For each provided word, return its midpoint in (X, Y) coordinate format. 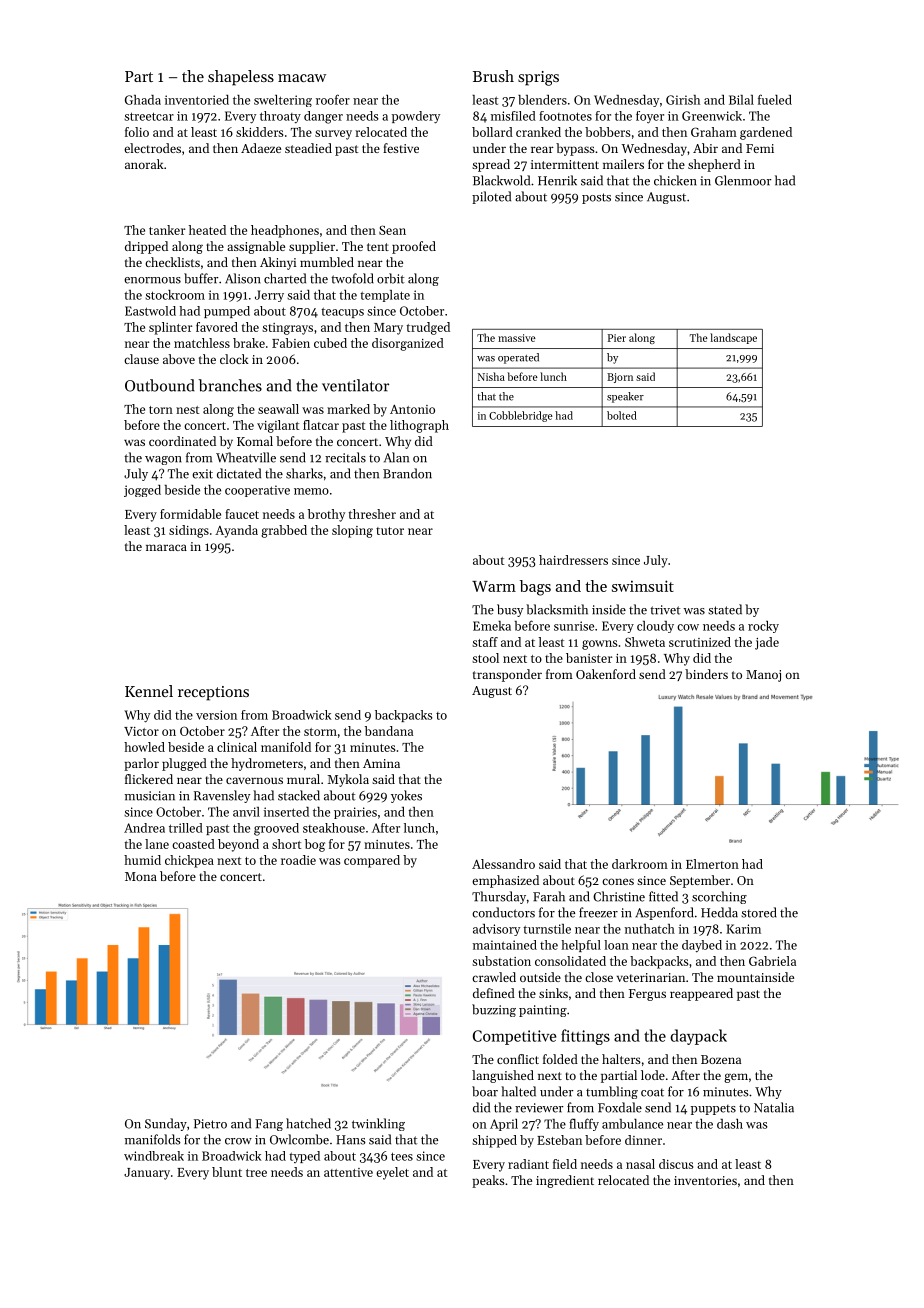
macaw (302, 78)
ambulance (632, 1124)
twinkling (378, 1124)
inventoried (197, 100)
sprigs (538, 78)
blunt (227, 1172)
